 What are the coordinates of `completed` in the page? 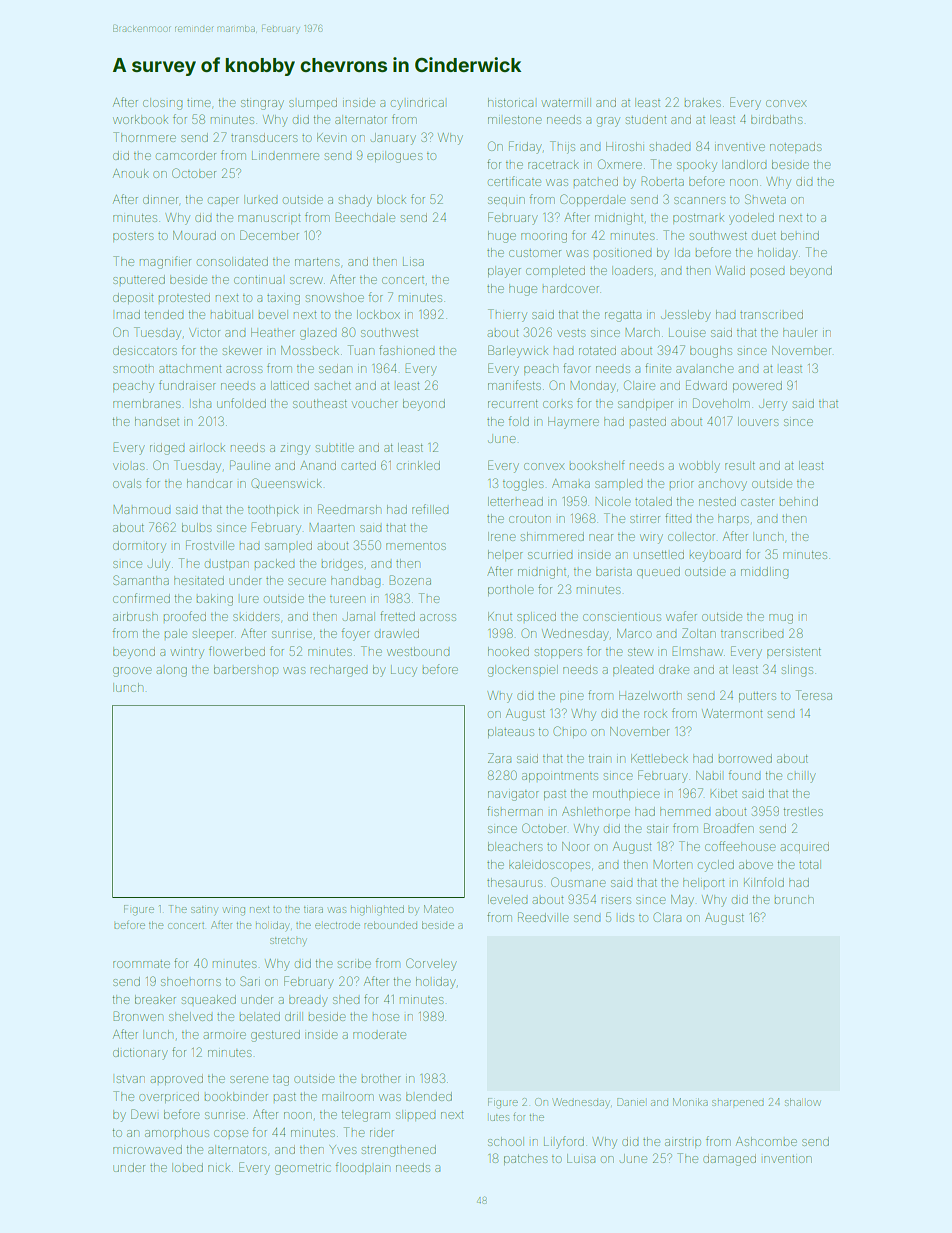 It's located at (555, 271).
